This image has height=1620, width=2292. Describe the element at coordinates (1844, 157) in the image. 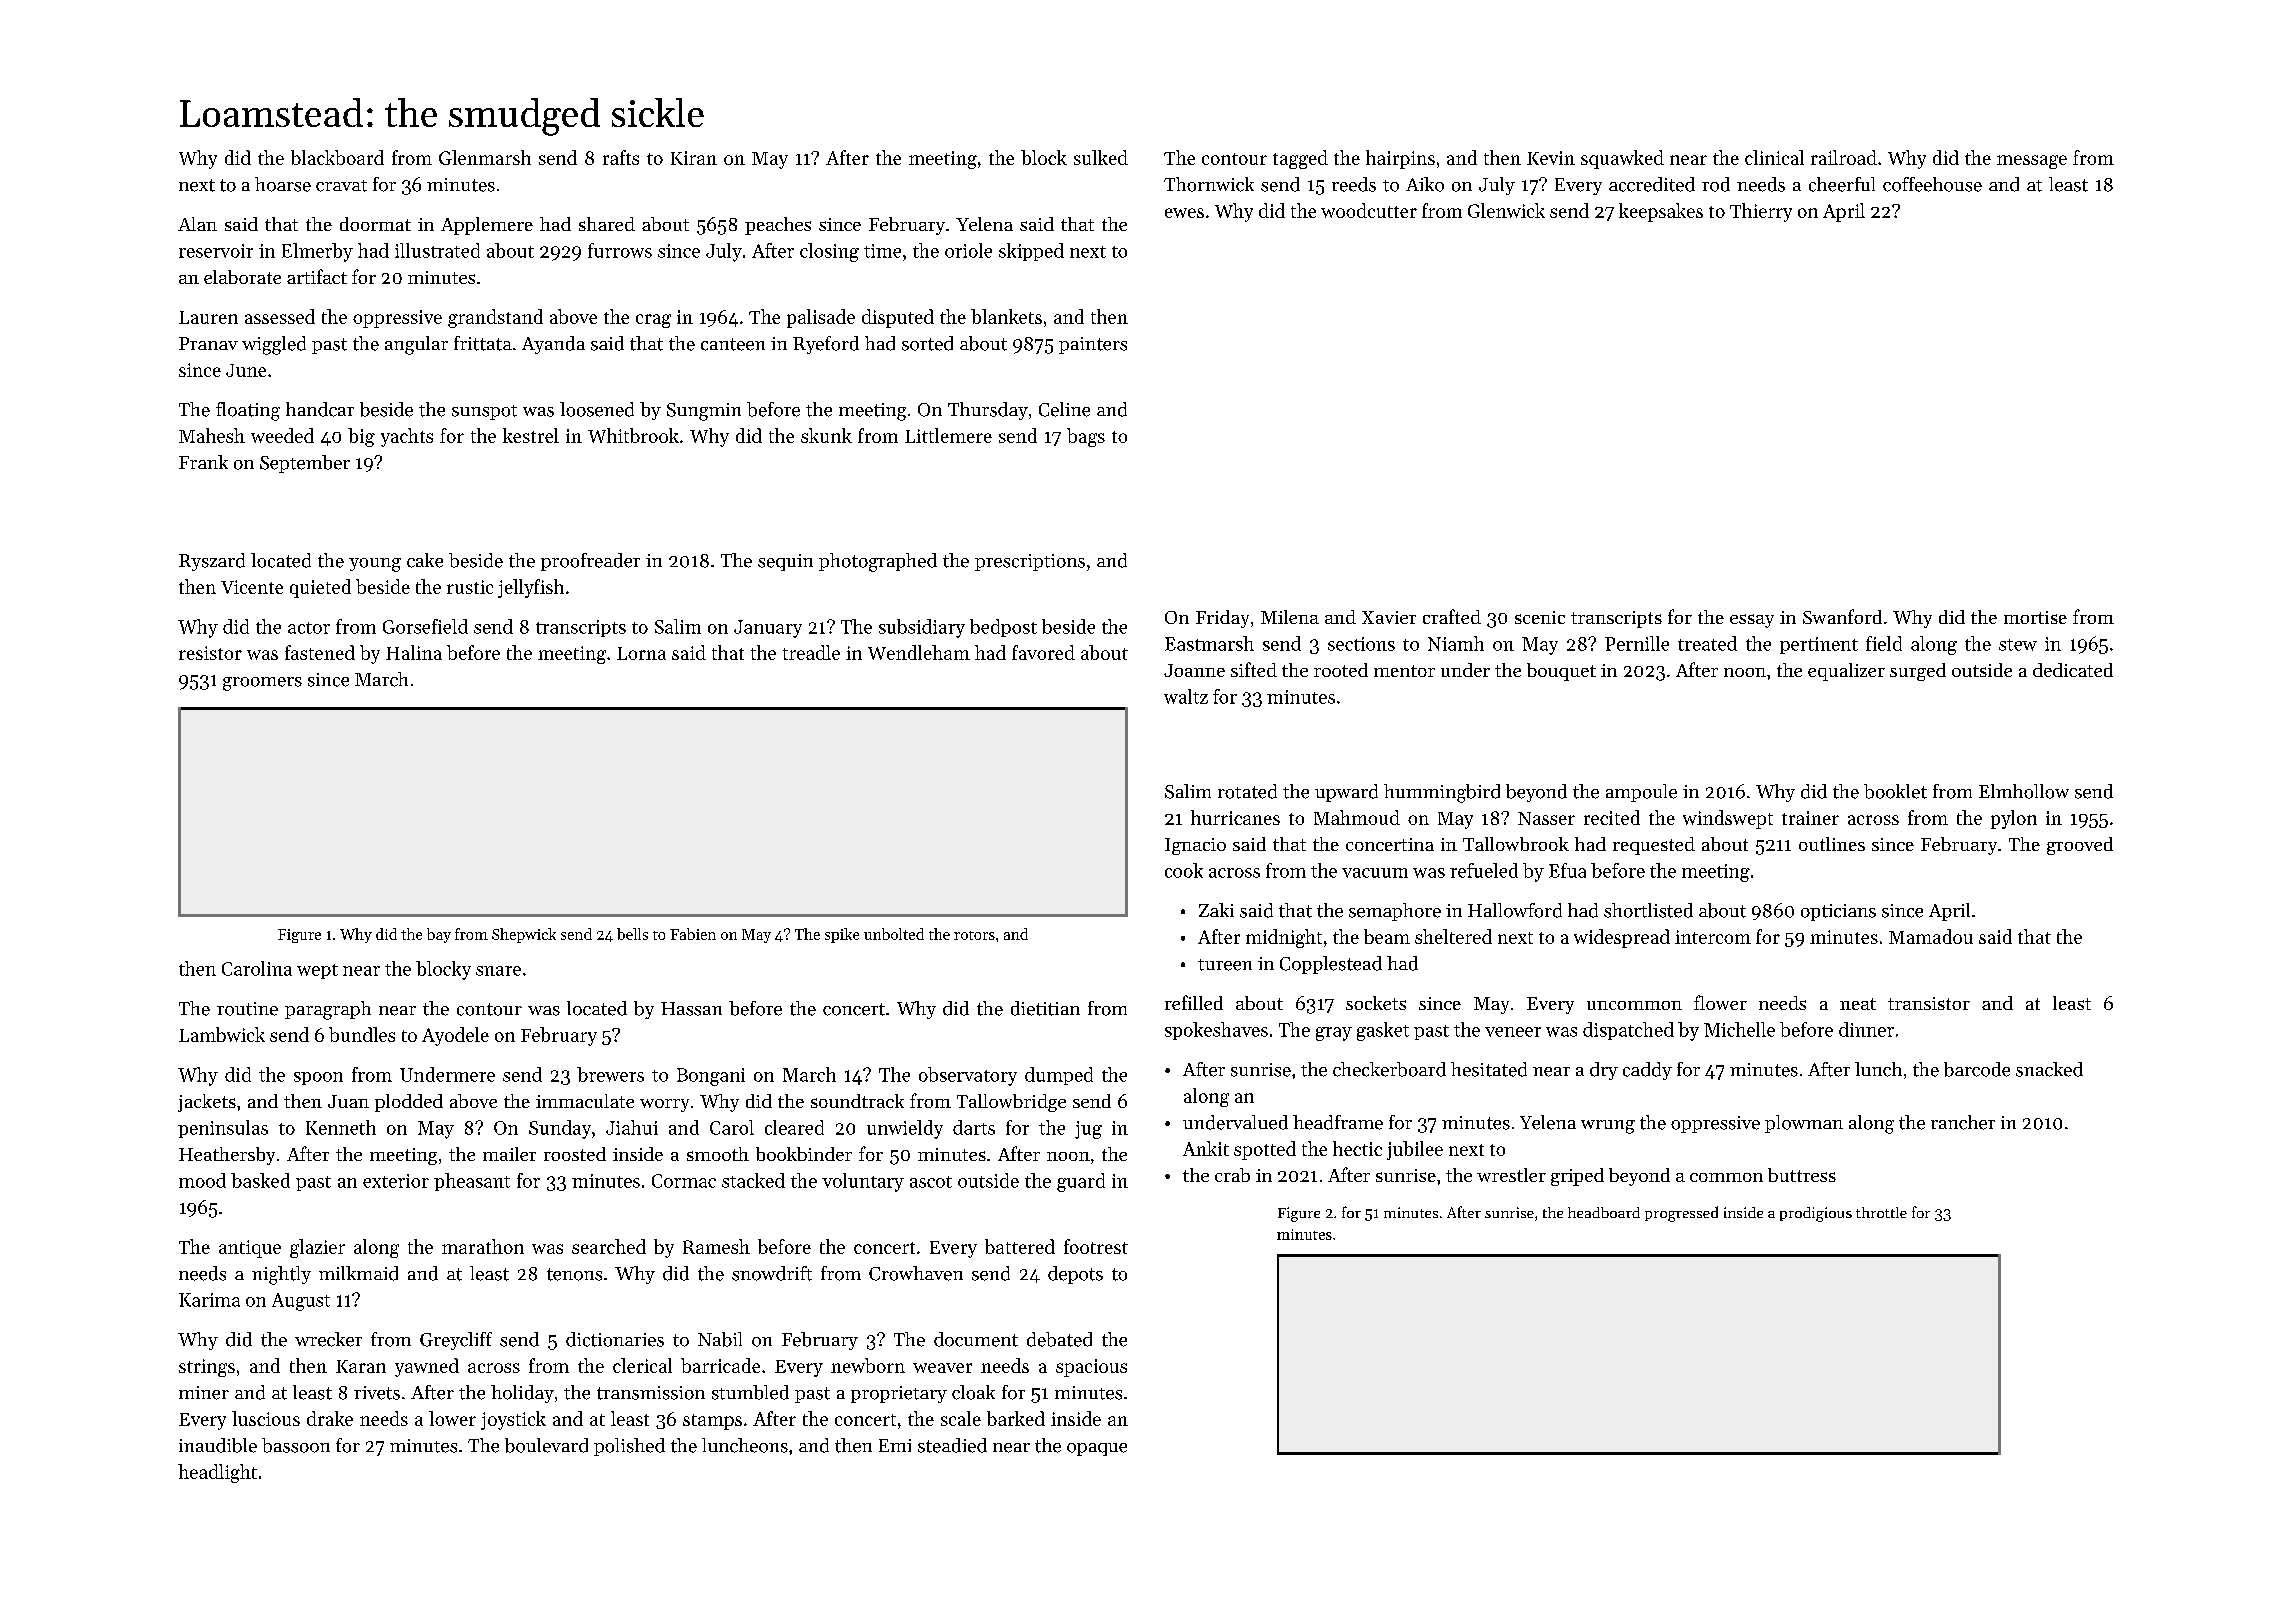

I see `railroad` at that location.
